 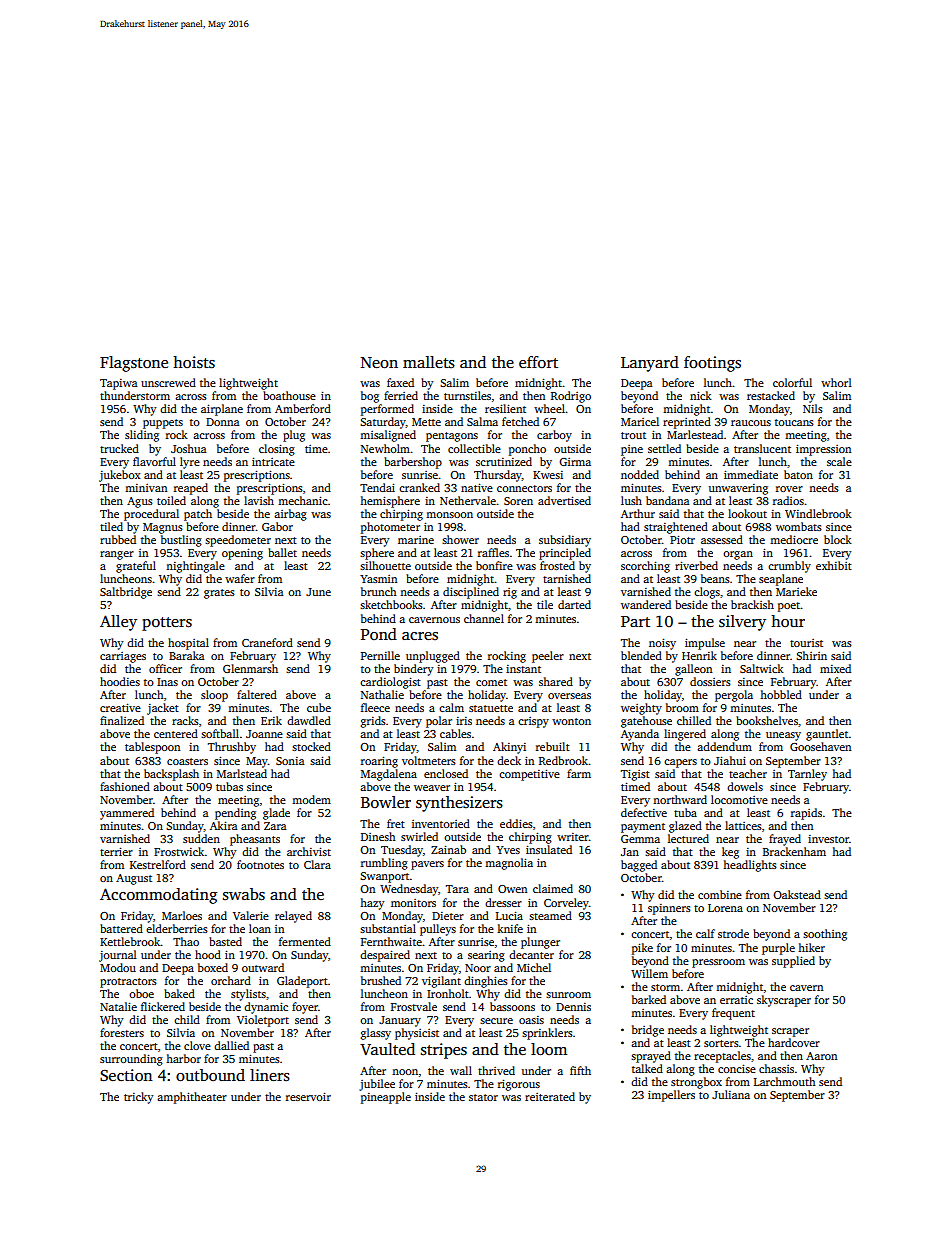 What do you see at coordinates (797, 894) in the page?
I see `Oakstead` at bounding box center [797, 894].
